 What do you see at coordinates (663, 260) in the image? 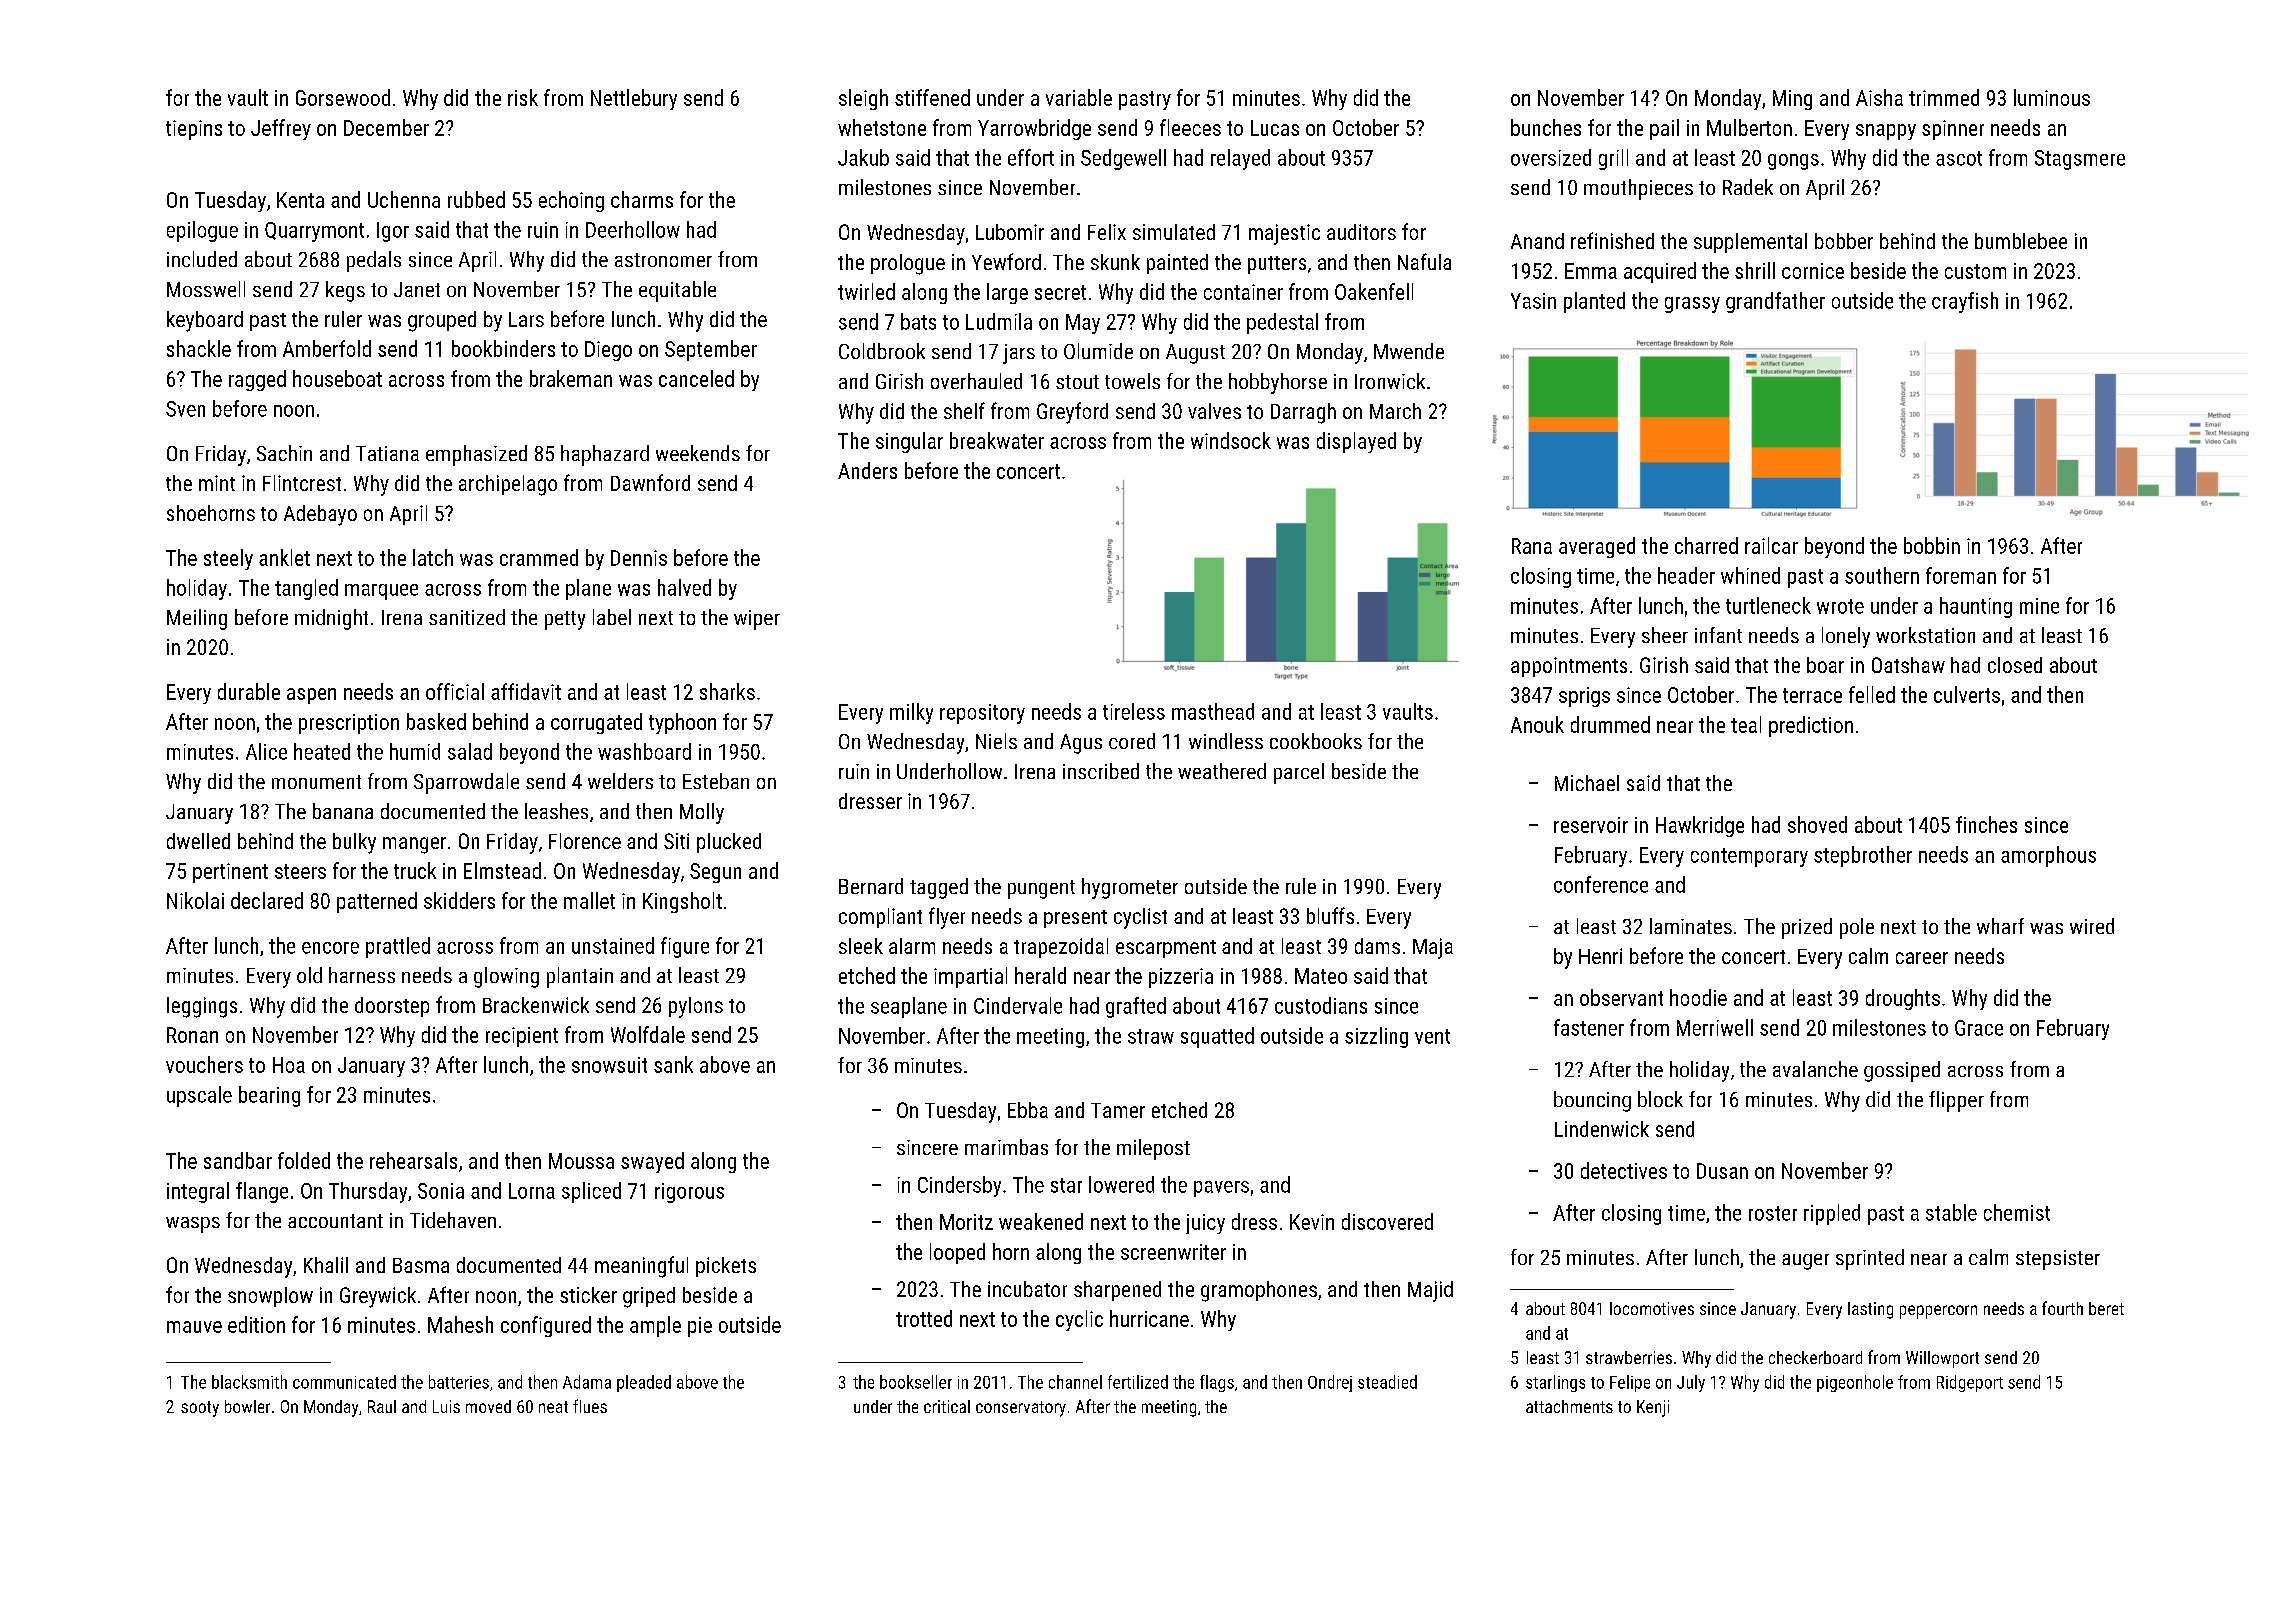
I see `astronomer` at bounding box center [663, 260].
